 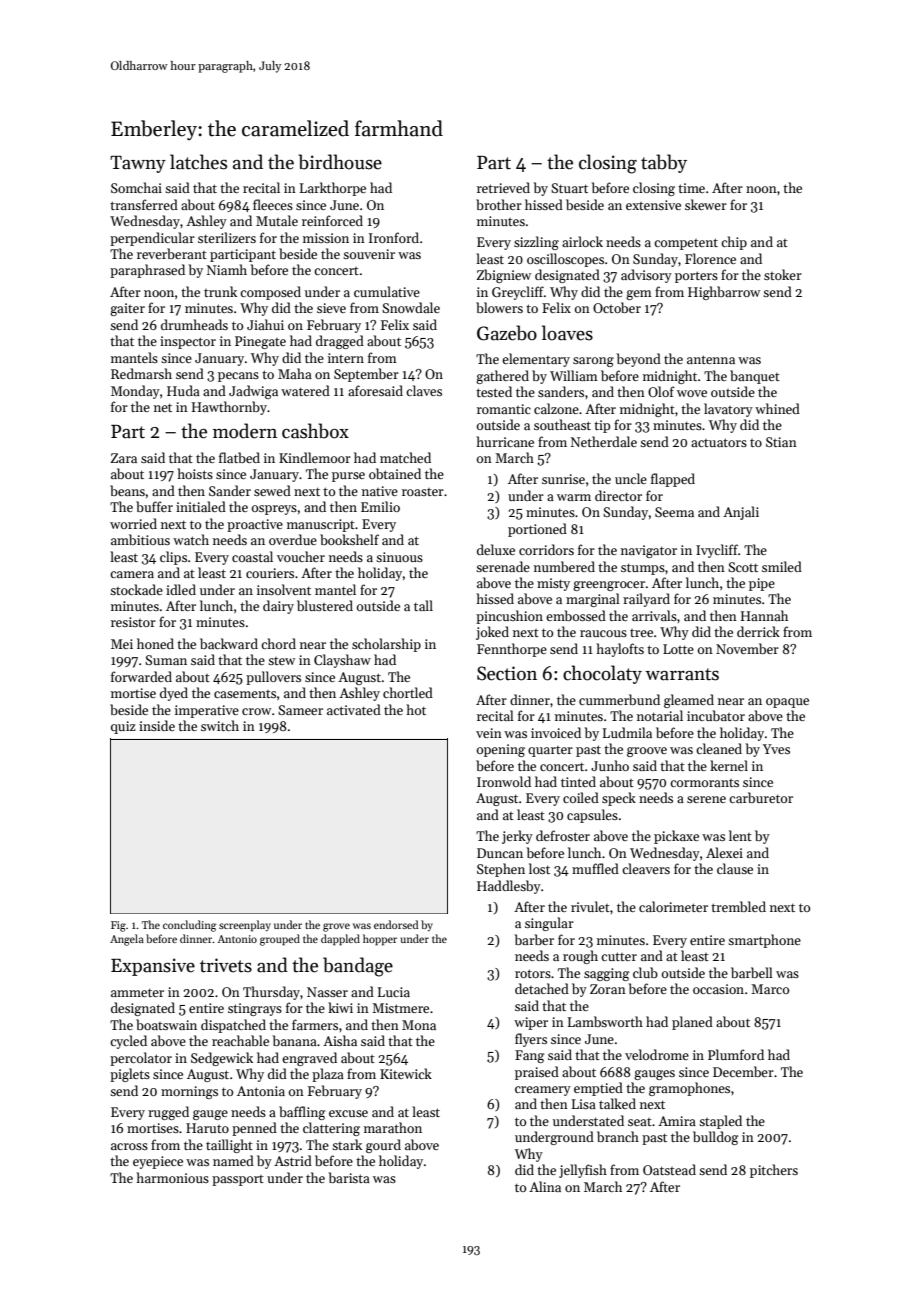 I want to click on passport, so click(x=238, y=1180).
